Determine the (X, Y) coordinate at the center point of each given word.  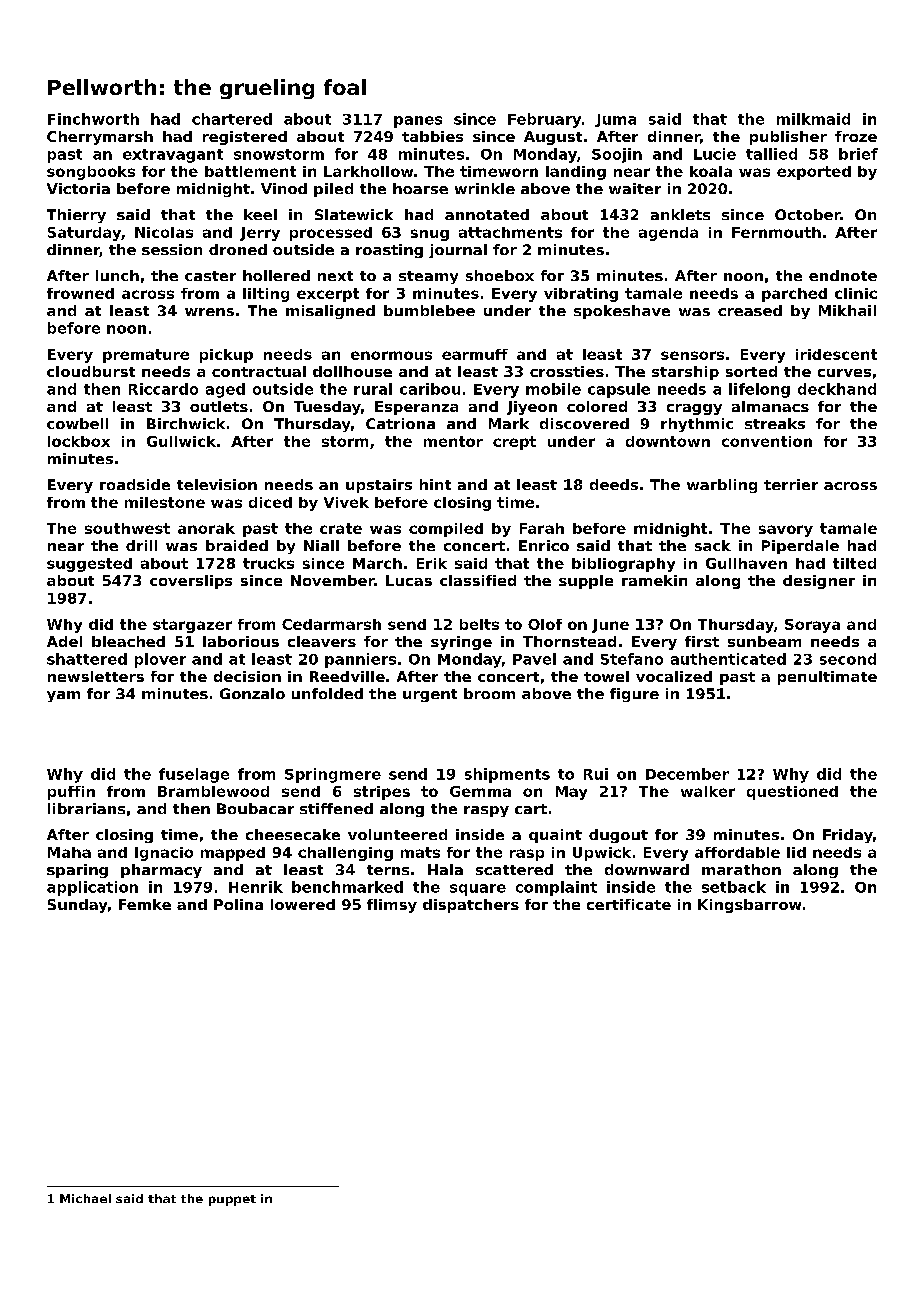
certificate (629, 904)
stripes (382, 793)
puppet (232, 1200)
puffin (71, 793)
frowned (80, 293)
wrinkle (485, 188)
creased (750, 310)
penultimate (827, 678)
